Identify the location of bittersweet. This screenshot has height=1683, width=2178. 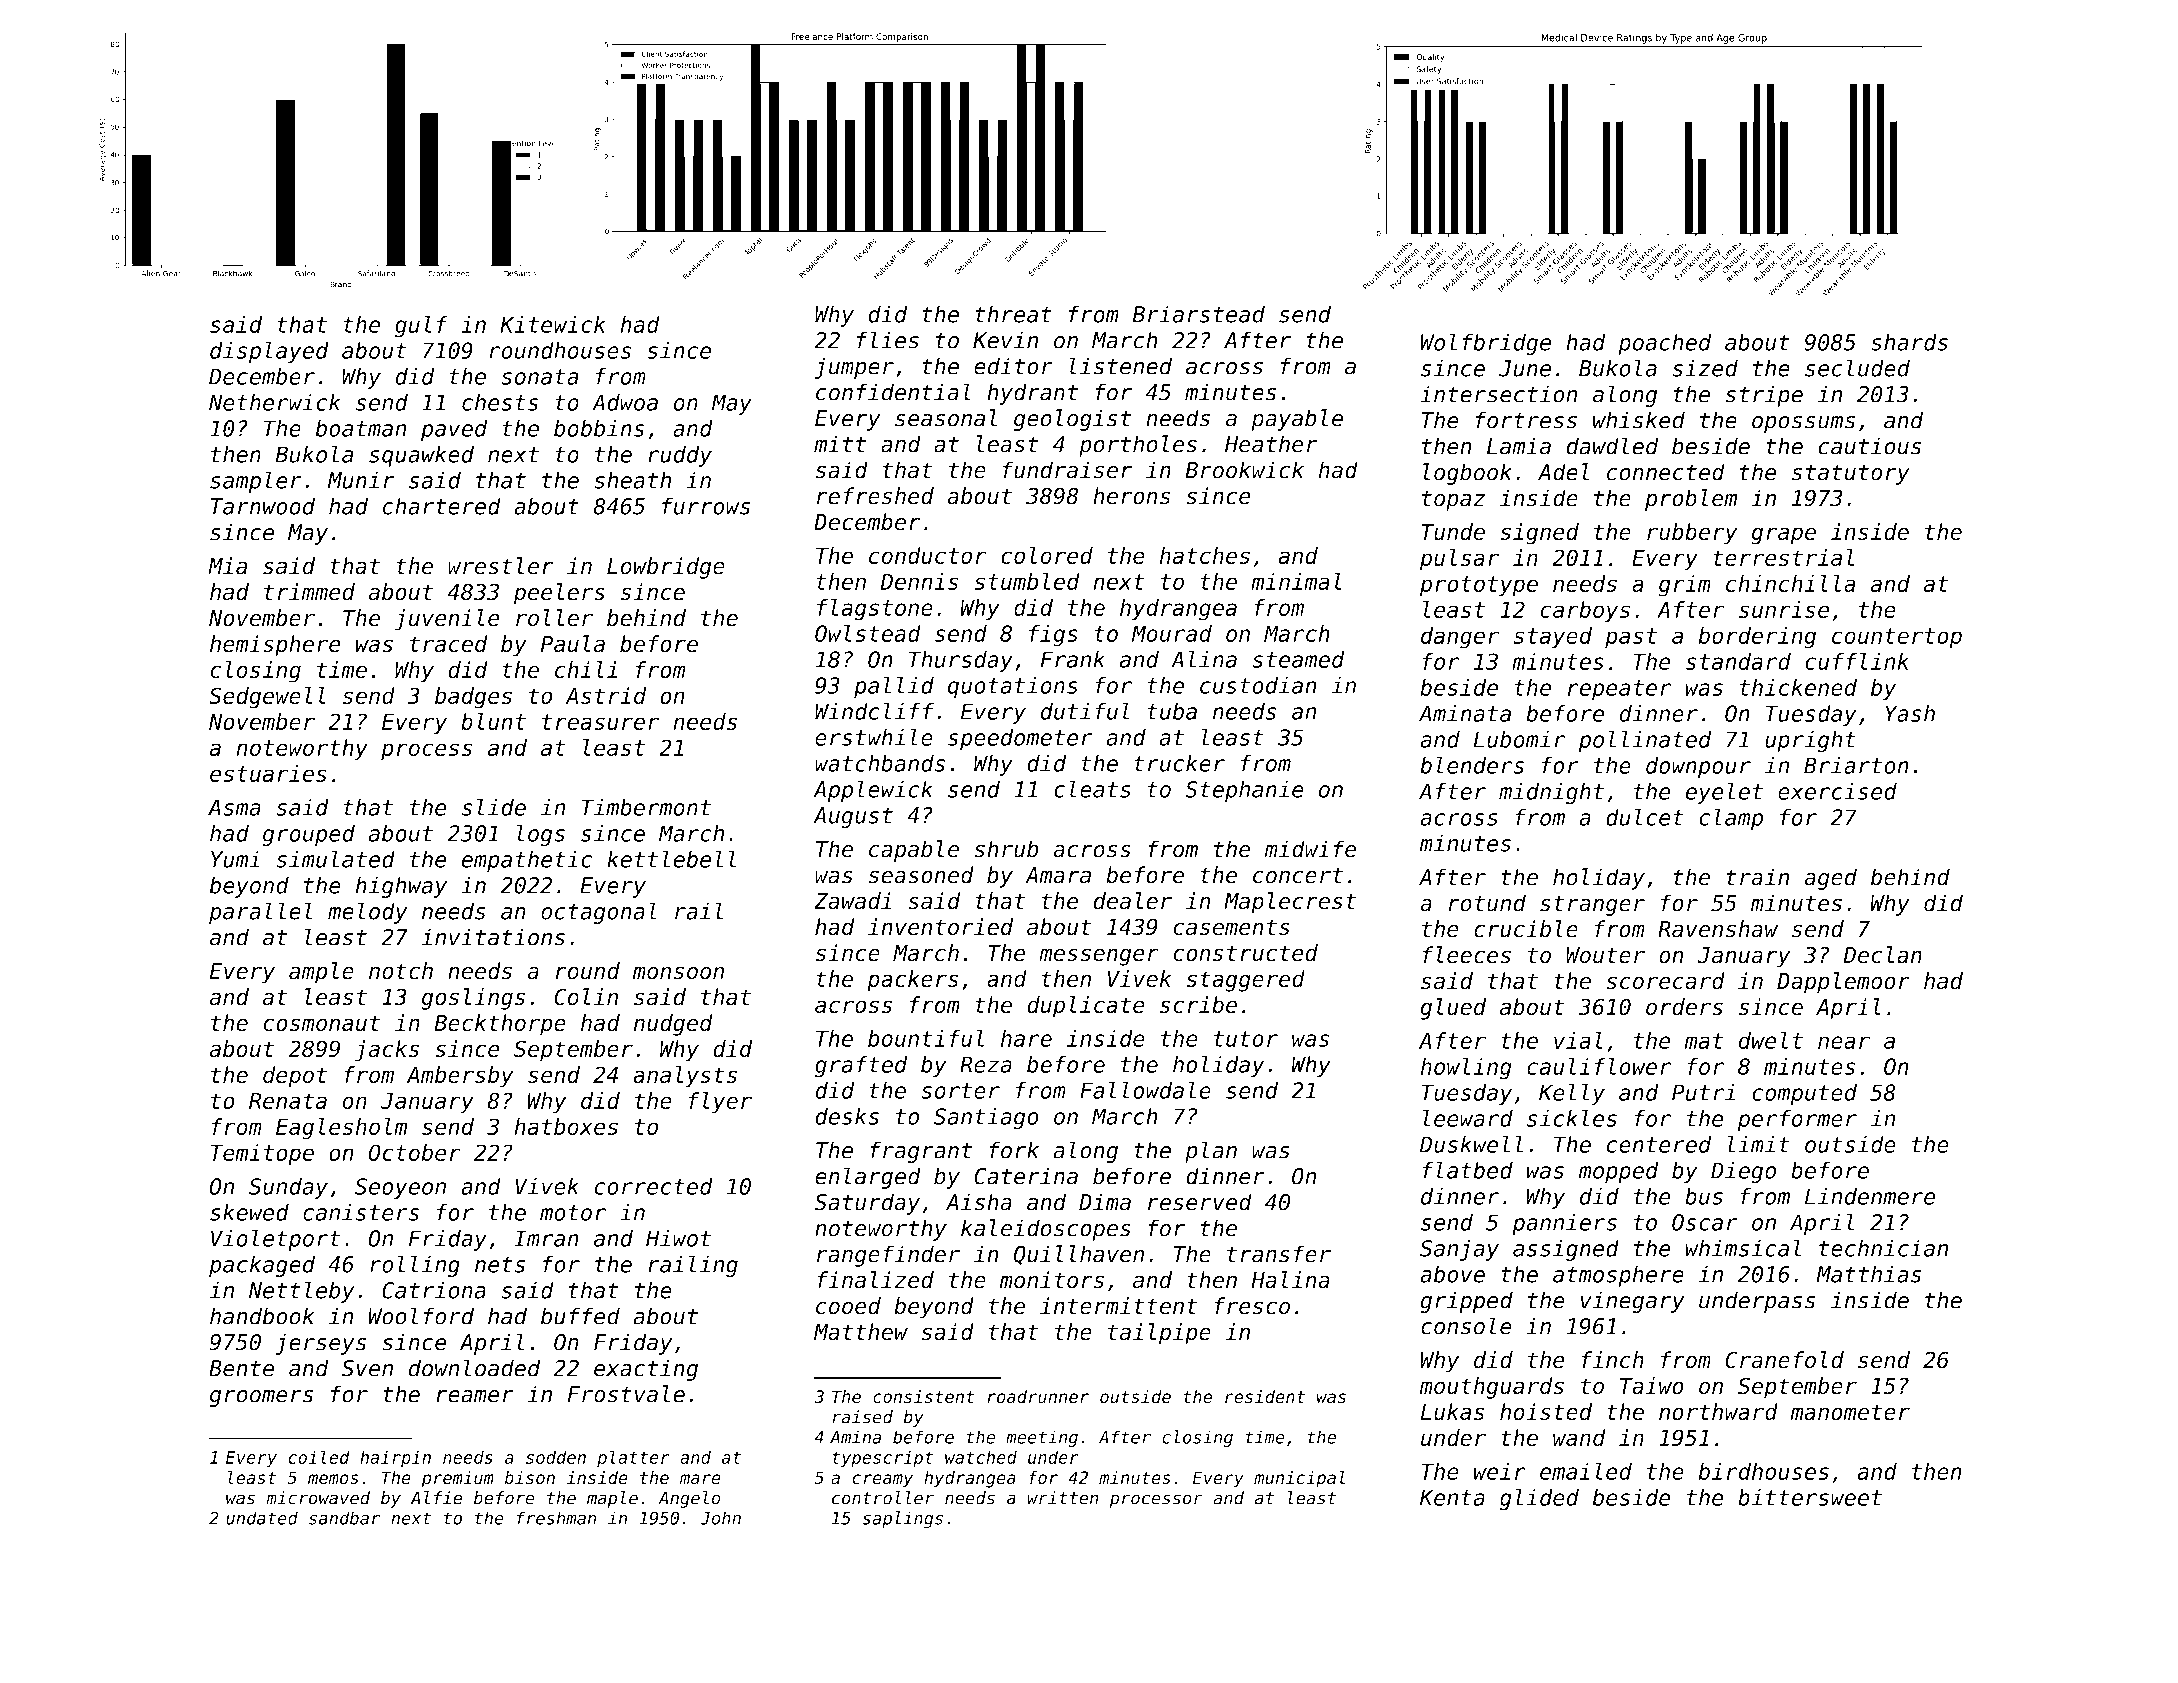
(1810, 1497).
